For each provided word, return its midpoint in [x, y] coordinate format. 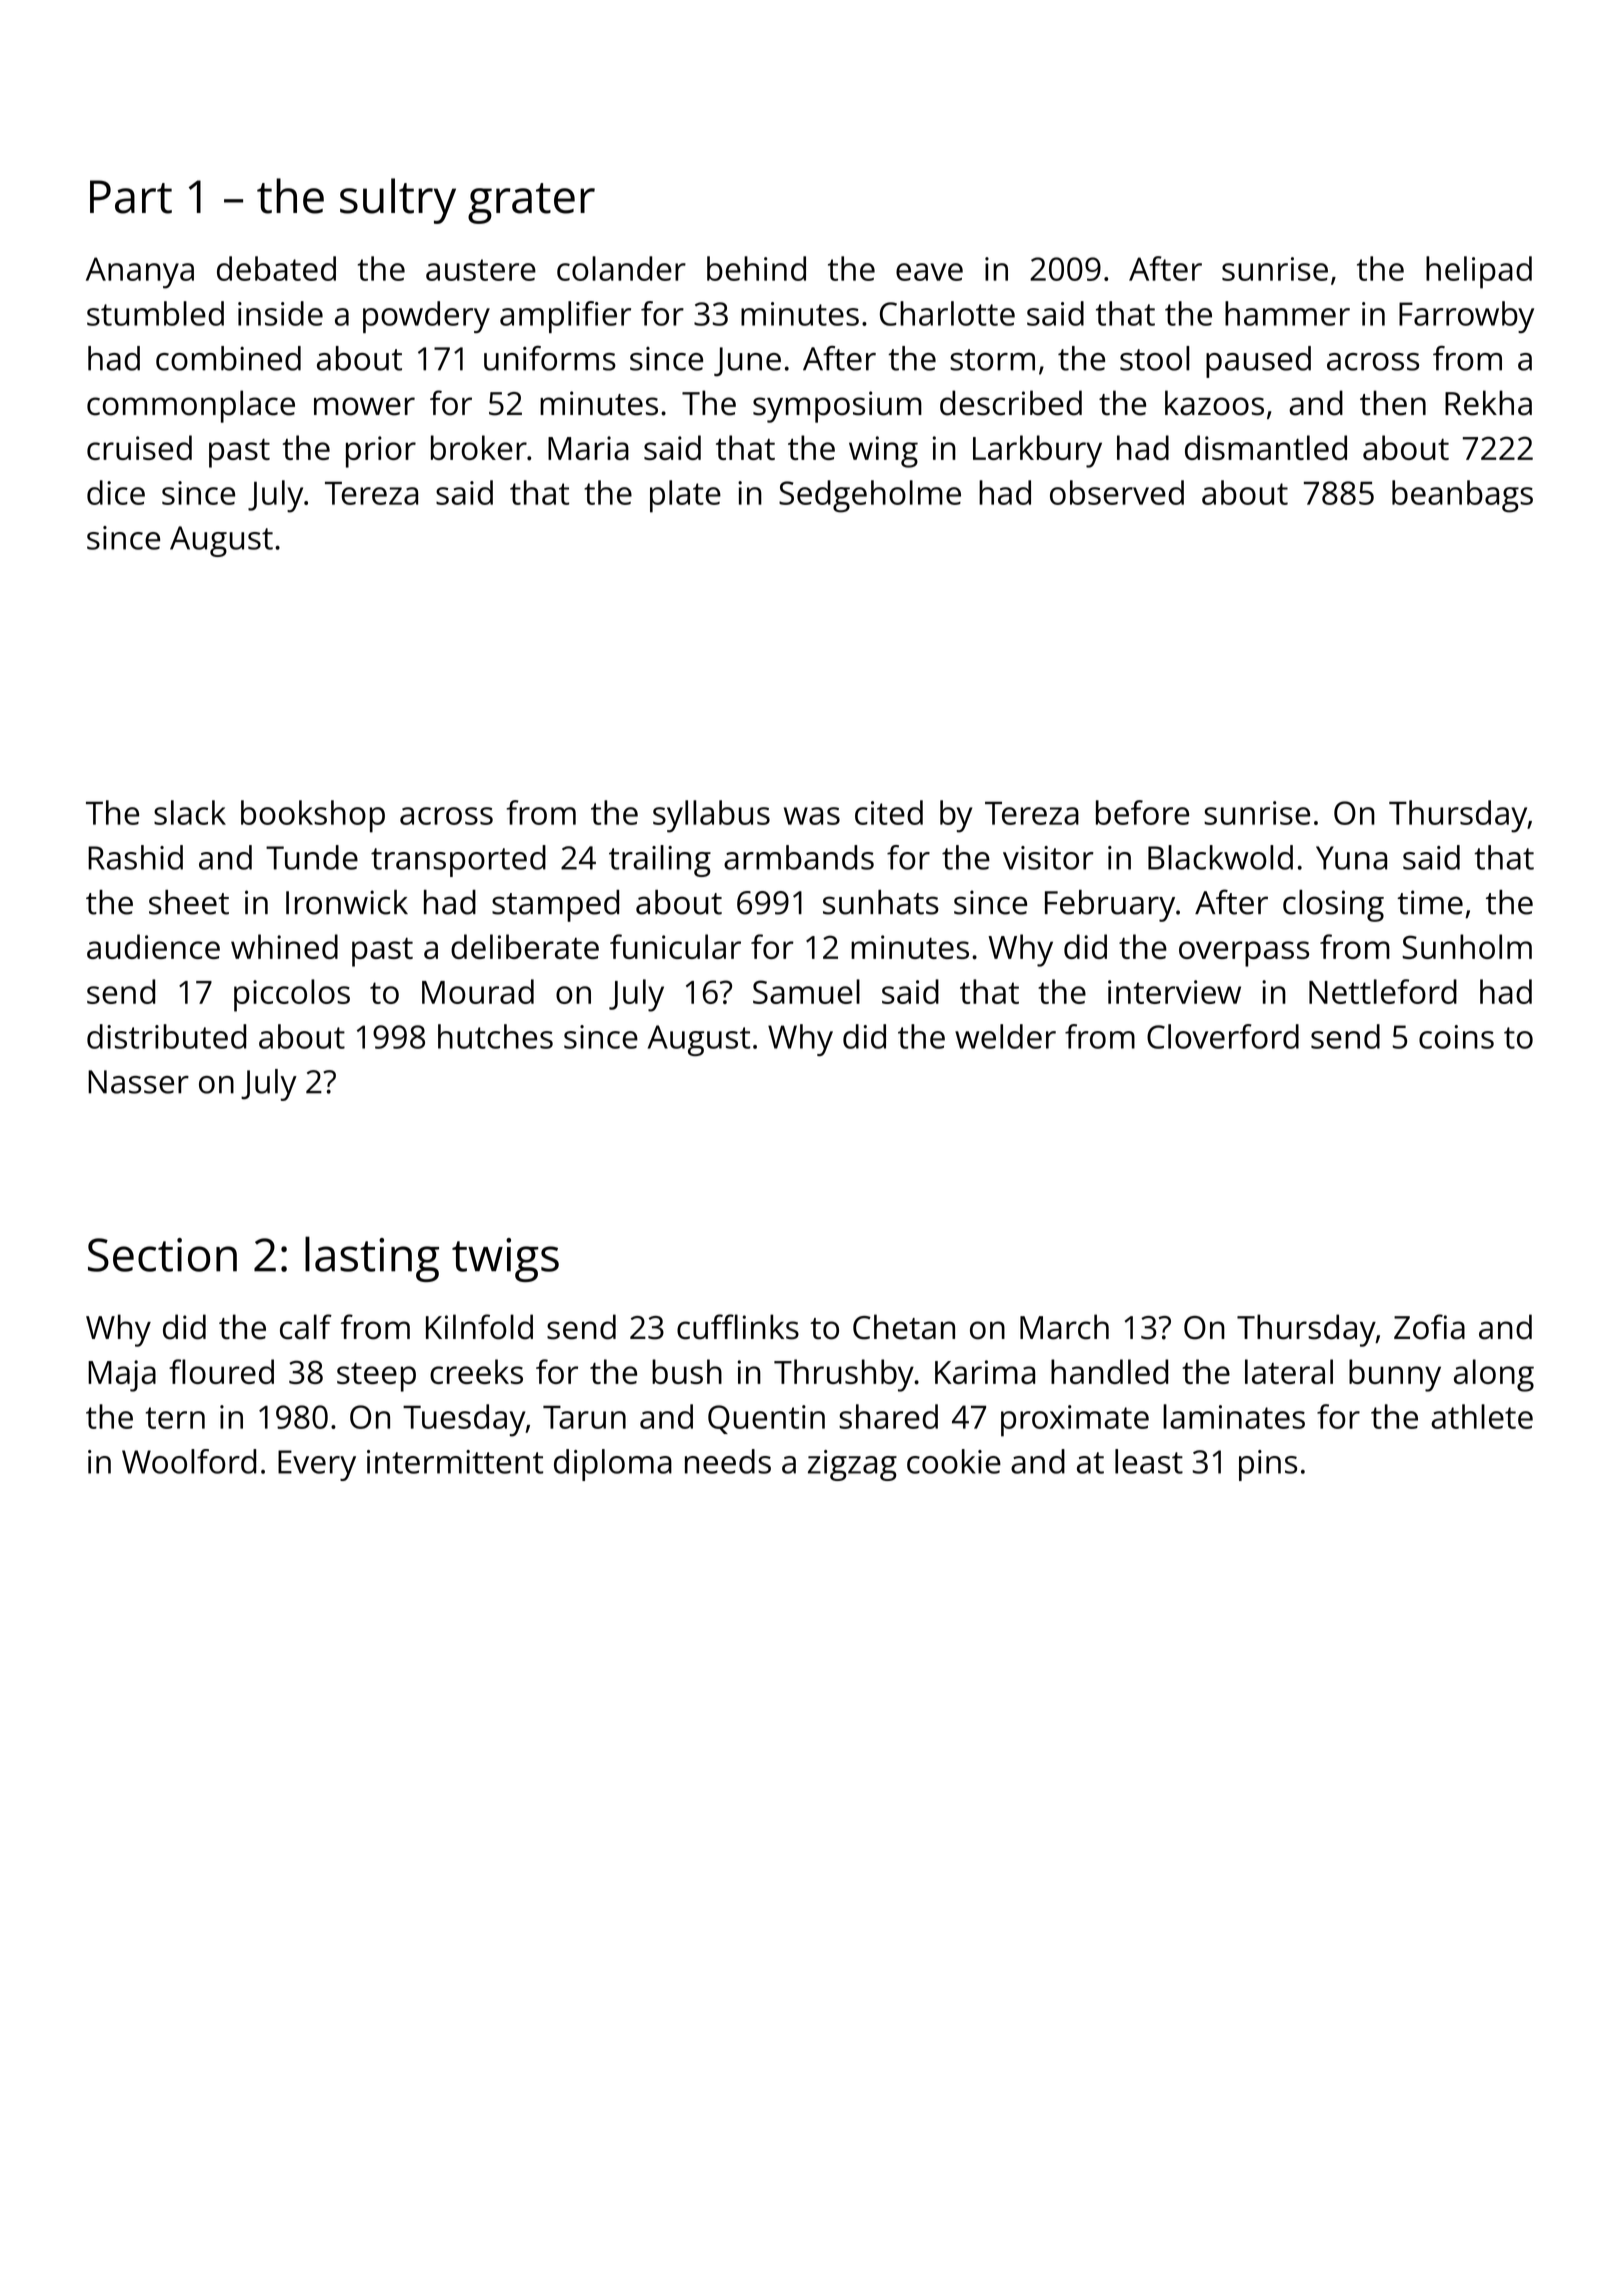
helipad [1479, 272]
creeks [476, 1371]
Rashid [135, 857]
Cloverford [1223, 1036]
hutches [495, 1036]
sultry [398, 201]
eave [929, 272]
